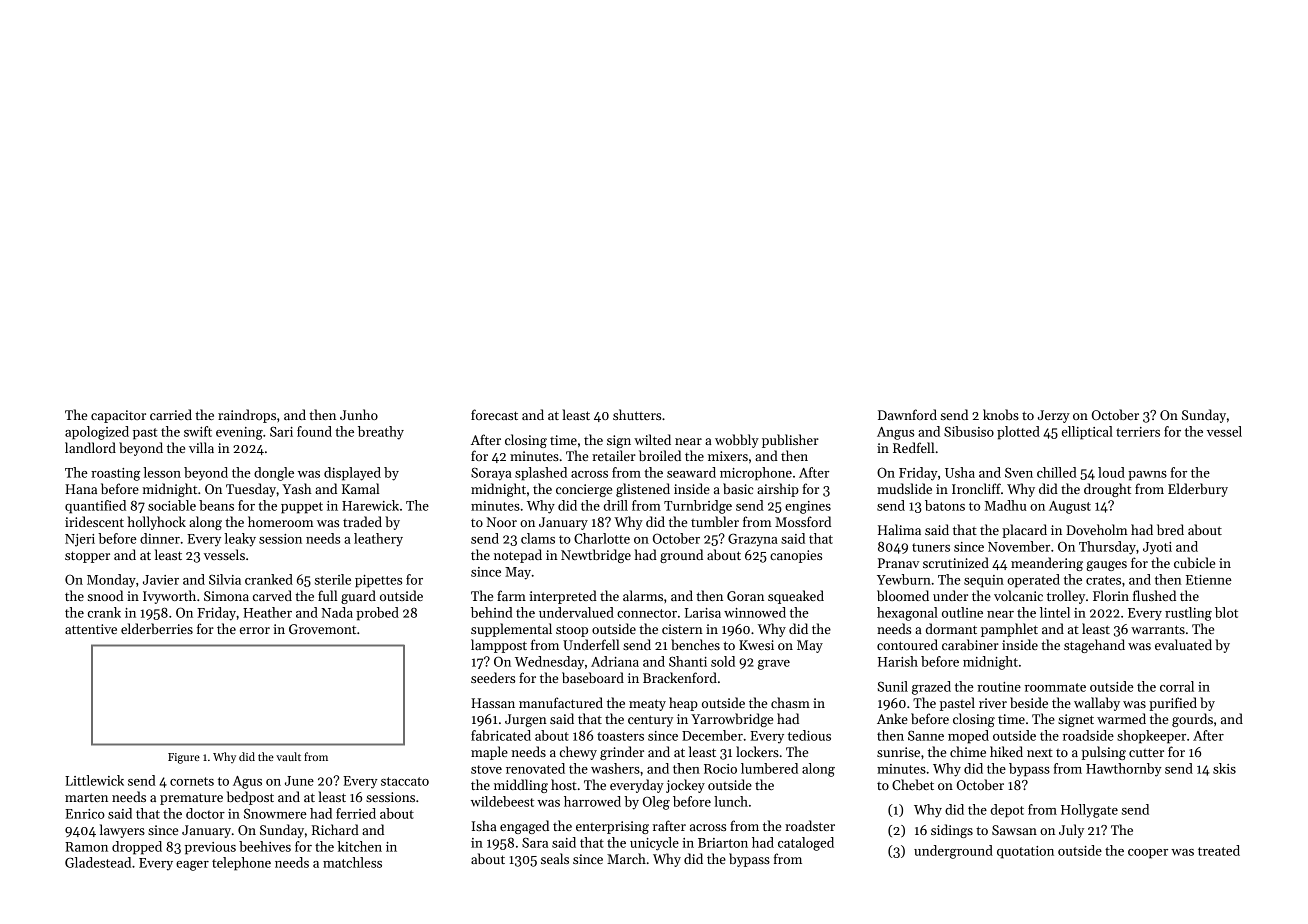  What do you see at coordinates (225, 579) in the document?
I see `Silvia` at bounding box center [225, 579].
